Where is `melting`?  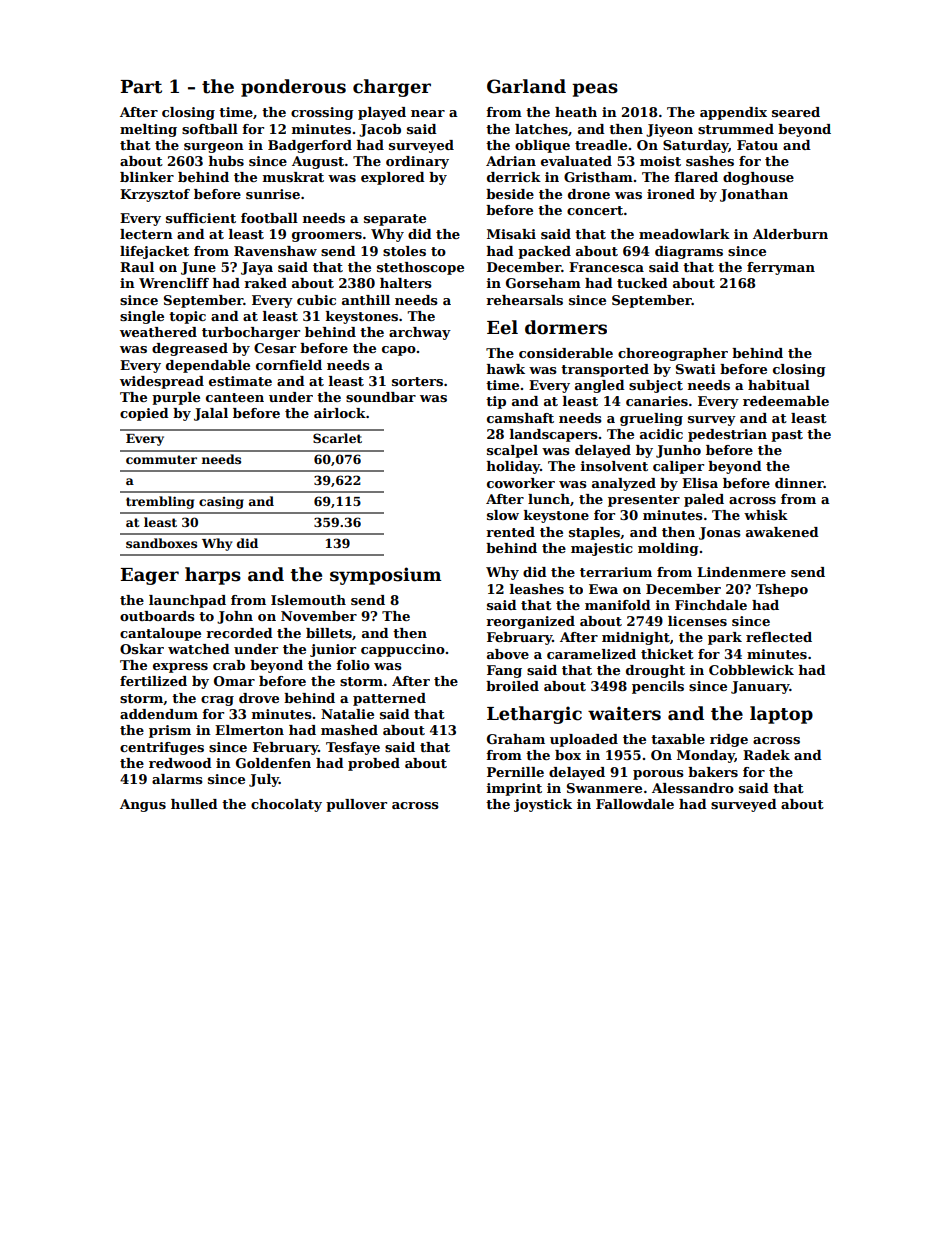
melting is located at coordinates (148, 130).
